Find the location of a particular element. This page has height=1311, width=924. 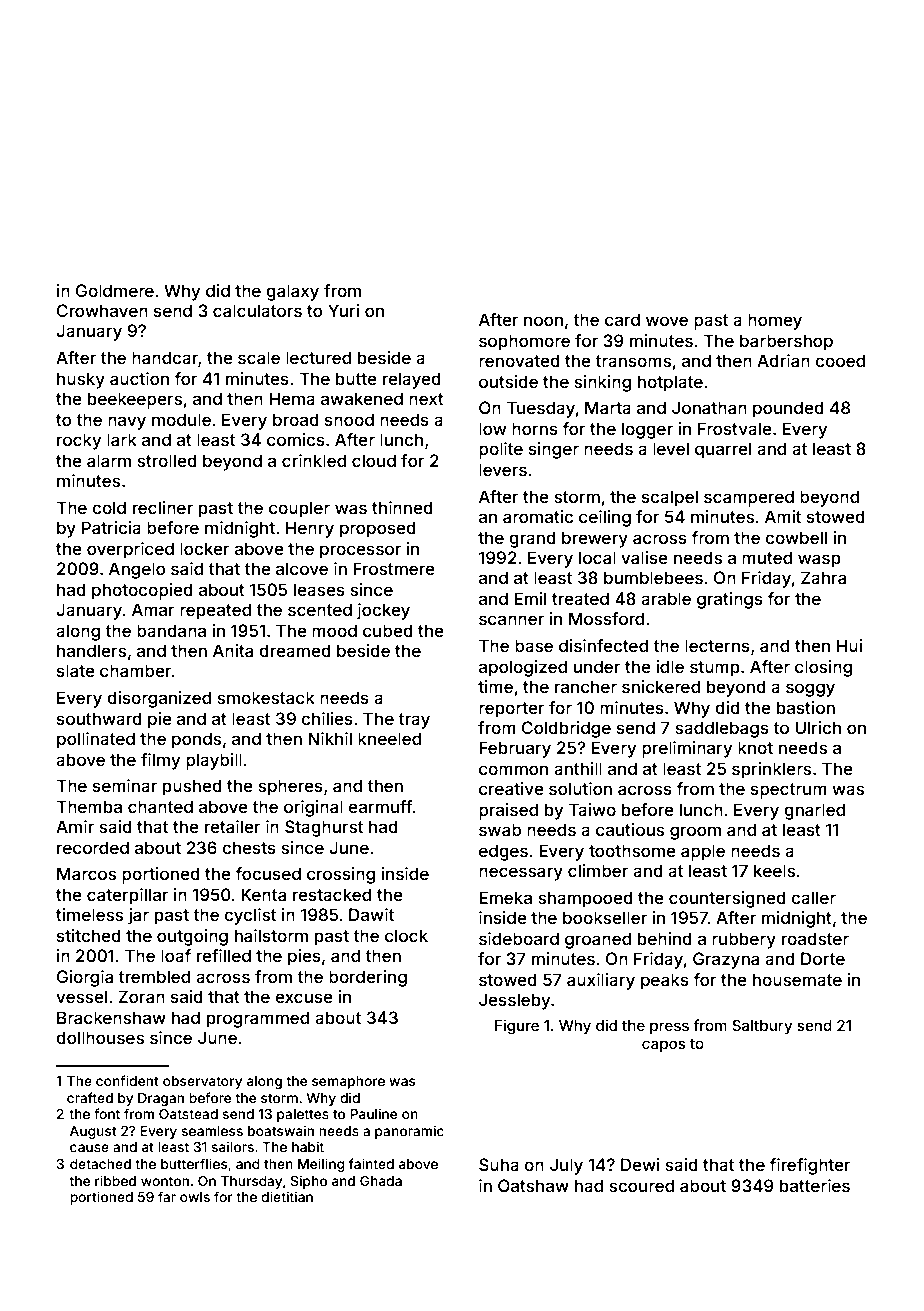

observatory is located at coordinates (202, 1082).
